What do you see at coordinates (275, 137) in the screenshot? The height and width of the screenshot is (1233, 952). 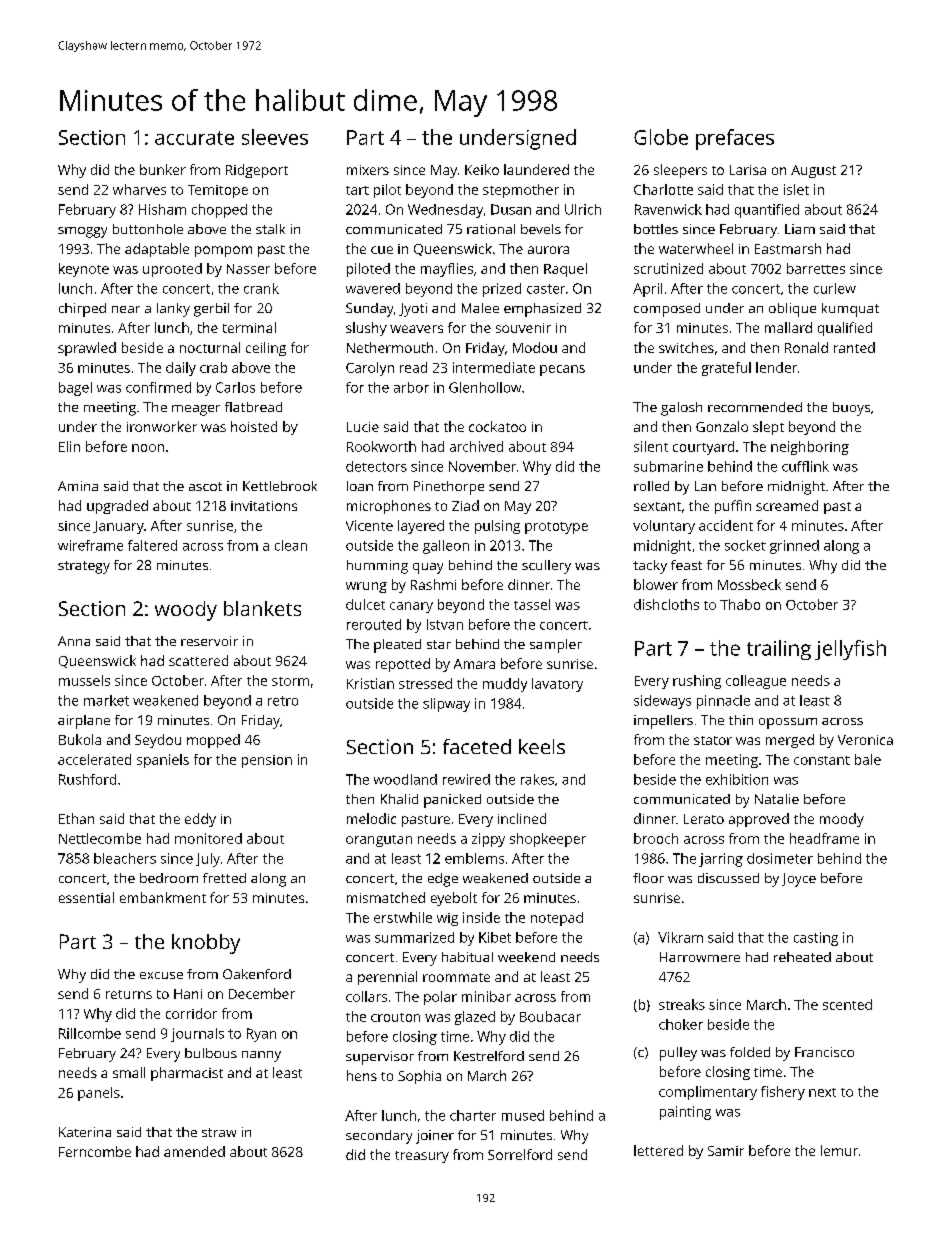 I see `sleeves` at bounding box center [275, 137].
